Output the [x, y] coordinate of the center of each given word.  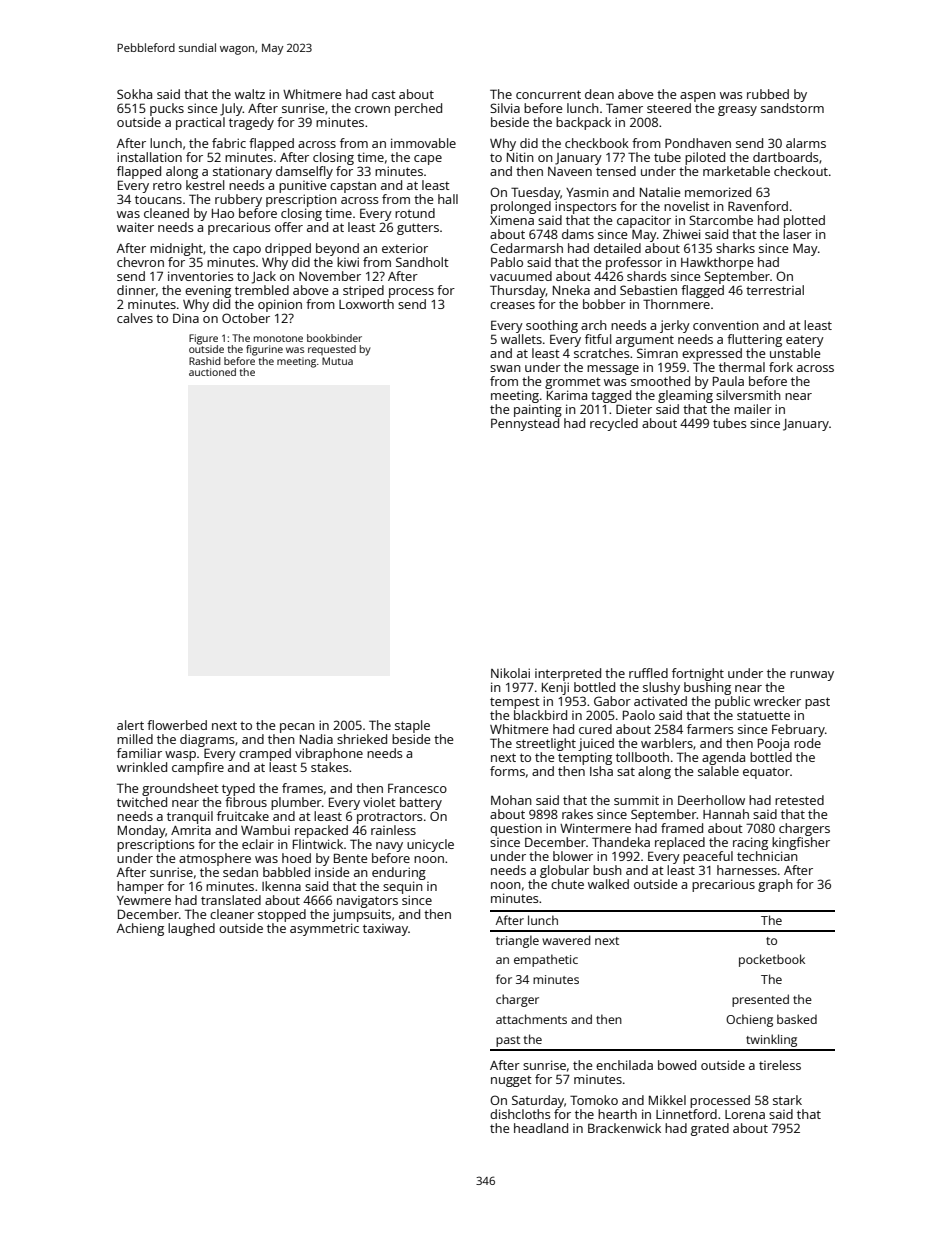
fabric [229, 143]
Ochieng [749, 1020]
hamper [140, 887]
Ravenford [758, 206]
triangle [517, 941]
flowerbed [177, 725]
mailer [753, 409]
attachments [531, 1019]
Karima [567, 395]
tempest [515, 703]
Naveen [570, 171]
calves [135, 318]
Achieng [140, 929]
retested [799, 800]
